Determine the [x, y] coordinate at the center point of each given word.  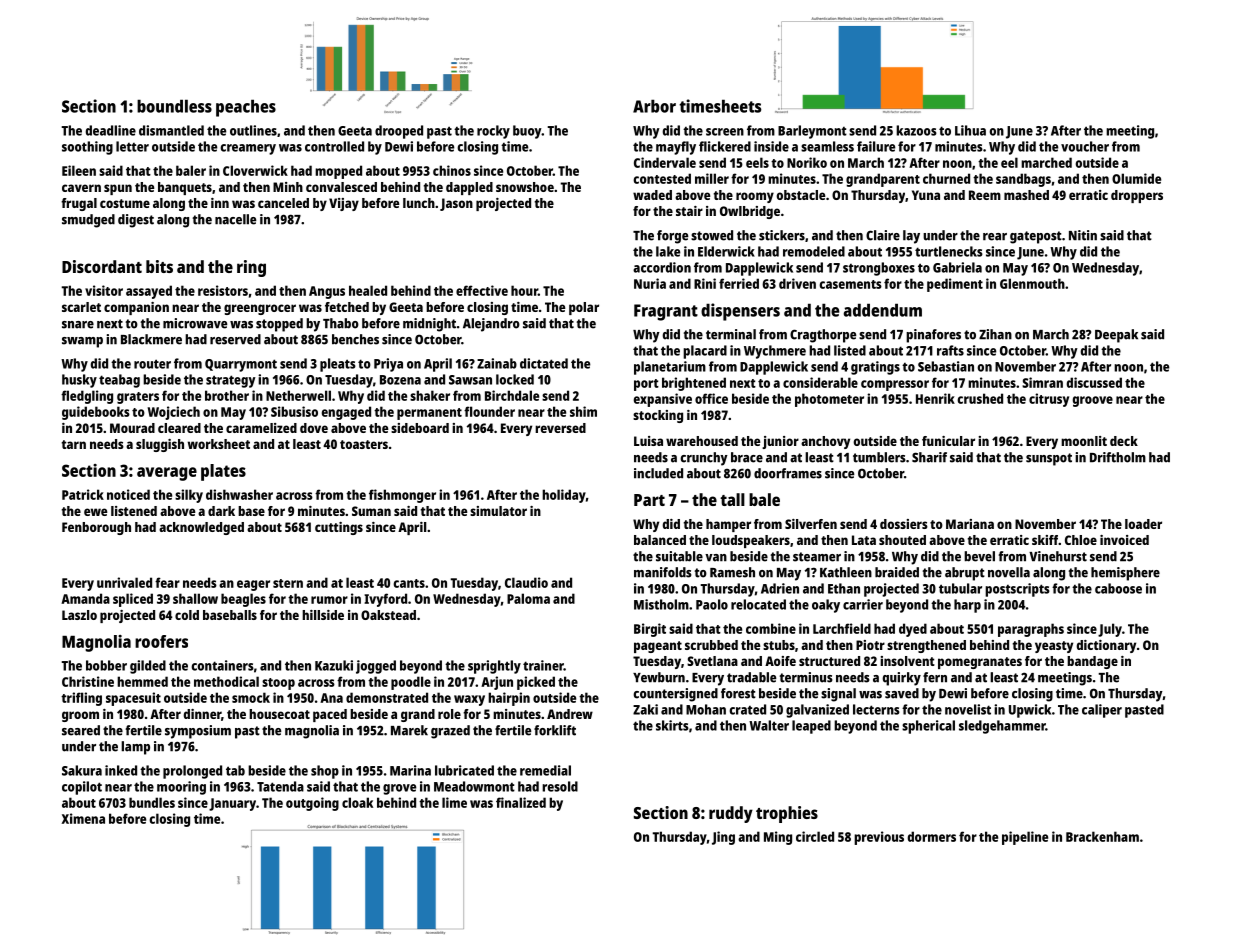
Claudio [526, 582]
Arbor [654, 106]
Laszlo [79, 615]
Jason [456, 204]
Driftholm [1118, 457]
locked [515, 379]
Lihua [970, 130]
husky [79, 381]
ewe [96, 512]
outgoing [312, 804]
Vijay [344, 204]
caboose [1118, 588]
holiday [564, 496]
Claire [883, 235]
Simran [1042, 382]
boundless [174, 106]
